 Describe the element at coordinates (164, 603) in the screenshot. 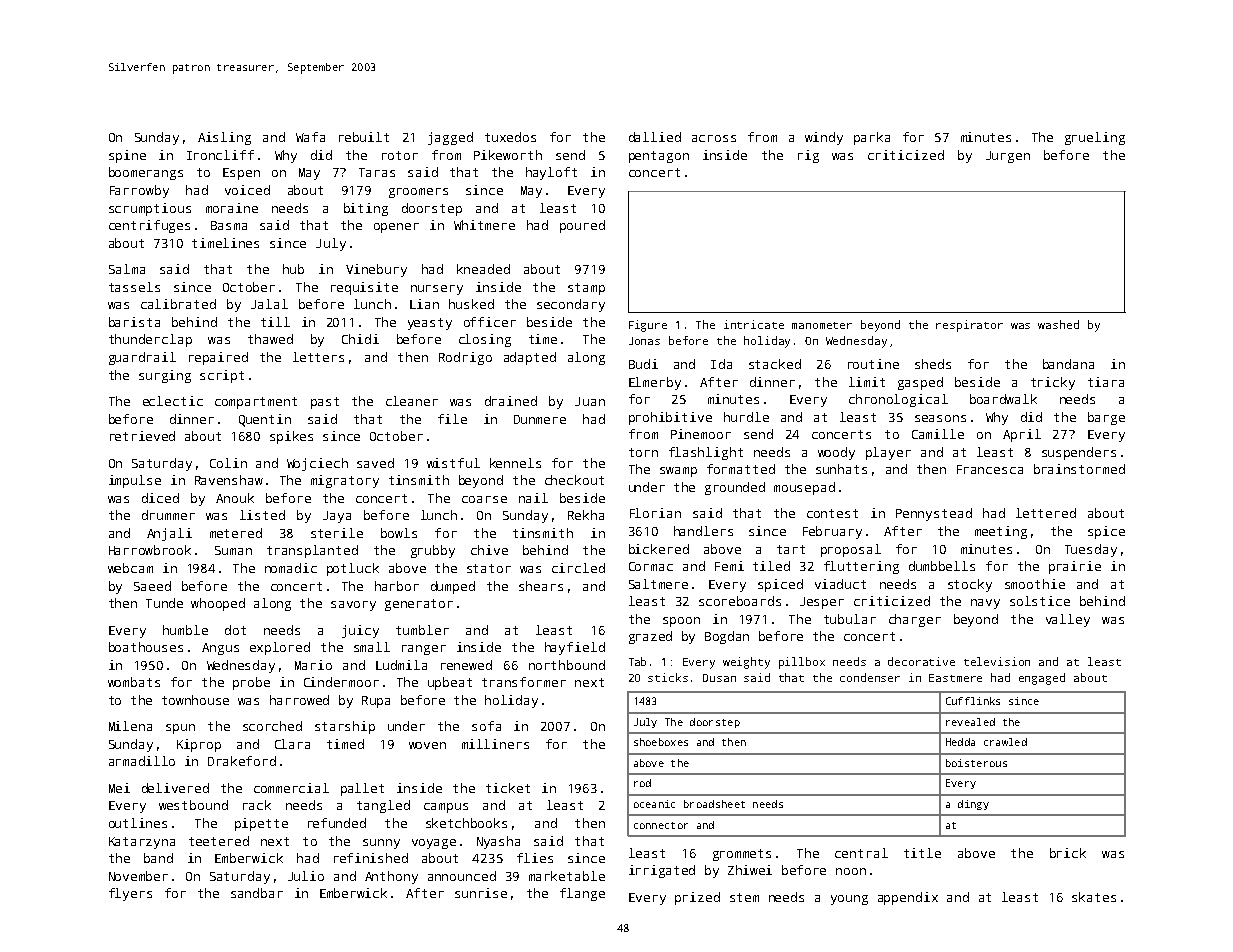

I see `Tunde` at that location.
